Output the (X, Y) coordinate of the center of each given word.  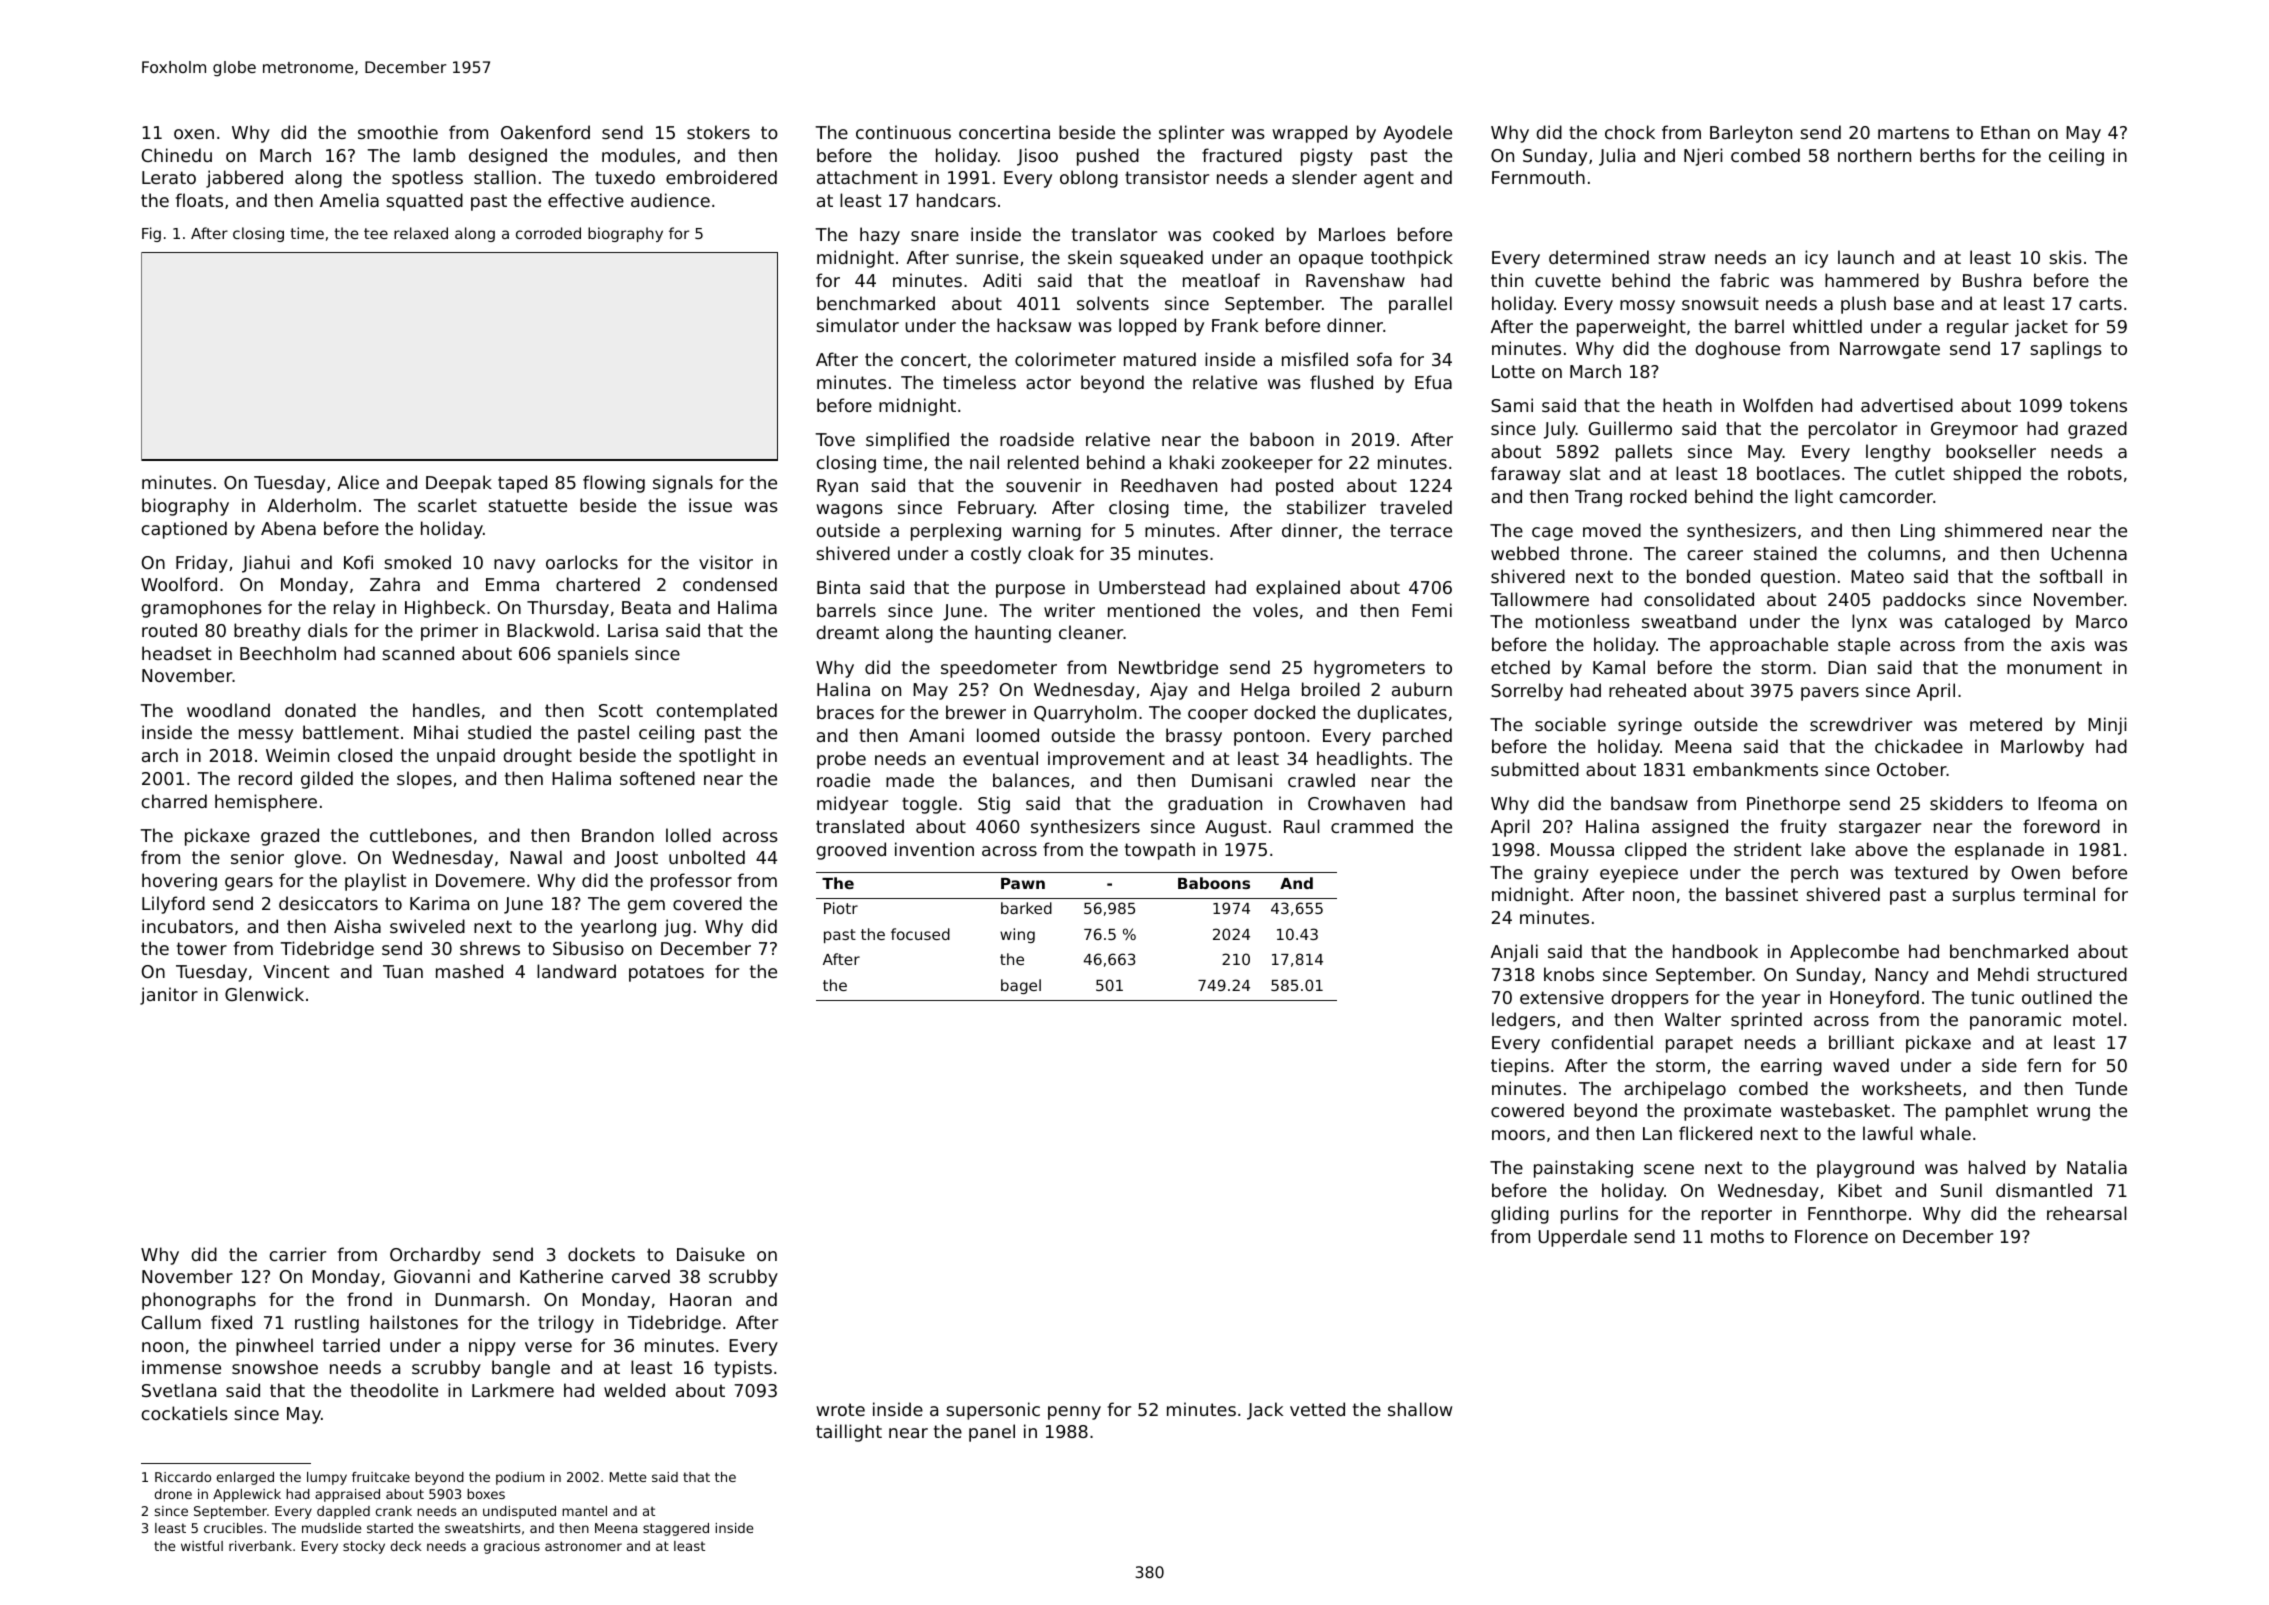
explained (1298, 589)
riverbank (260, 1546)
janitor (169, 996)
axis (2068, 644)
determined (1599, 257)
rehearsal (2087, 1213)
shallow (1420, 1409)
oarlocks (582, 562)
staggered (676, 1529)
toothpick (1412, 259)
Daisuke (711, 1254)
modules (638, 155)
